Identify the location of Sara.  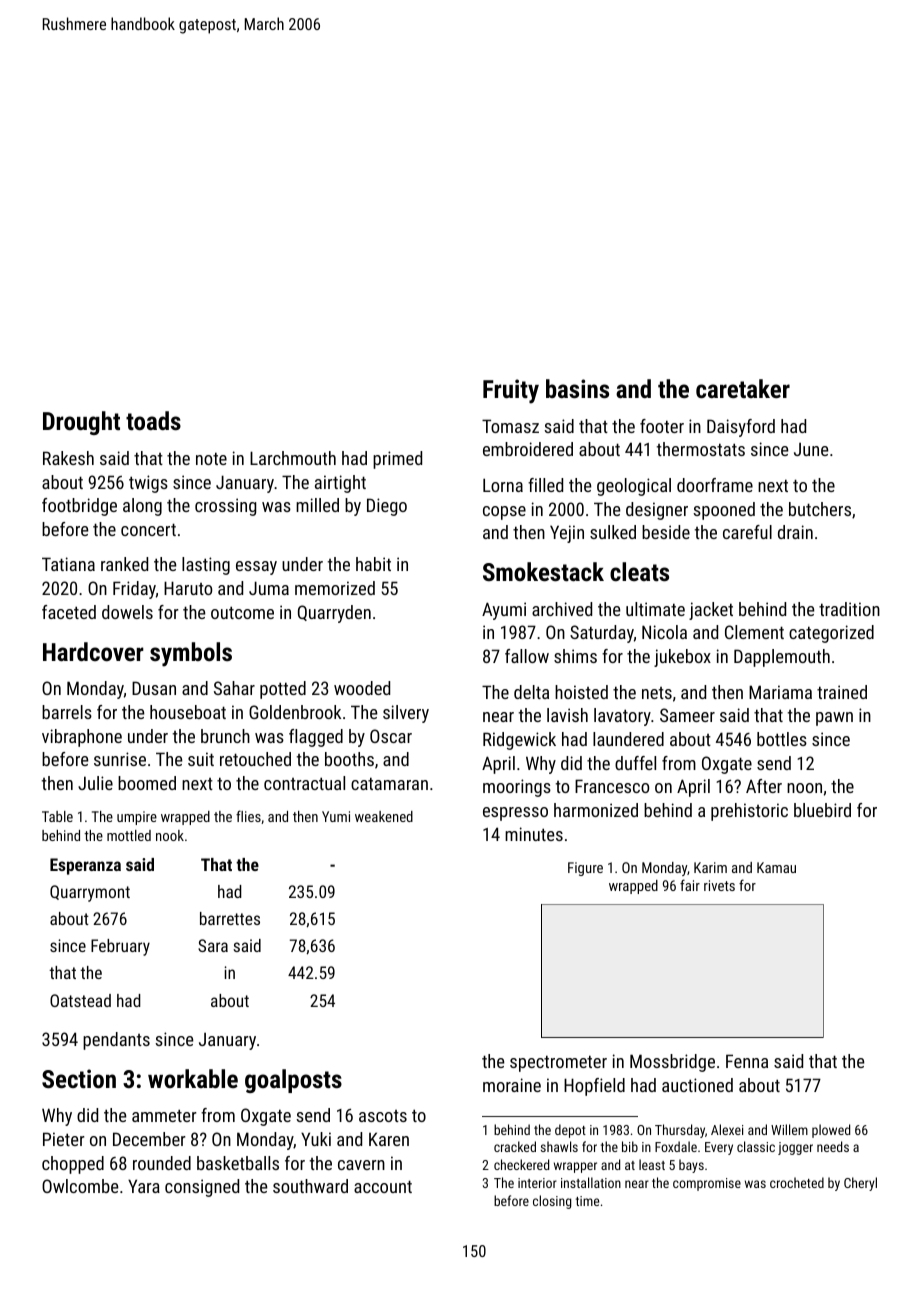
(213, 945).
